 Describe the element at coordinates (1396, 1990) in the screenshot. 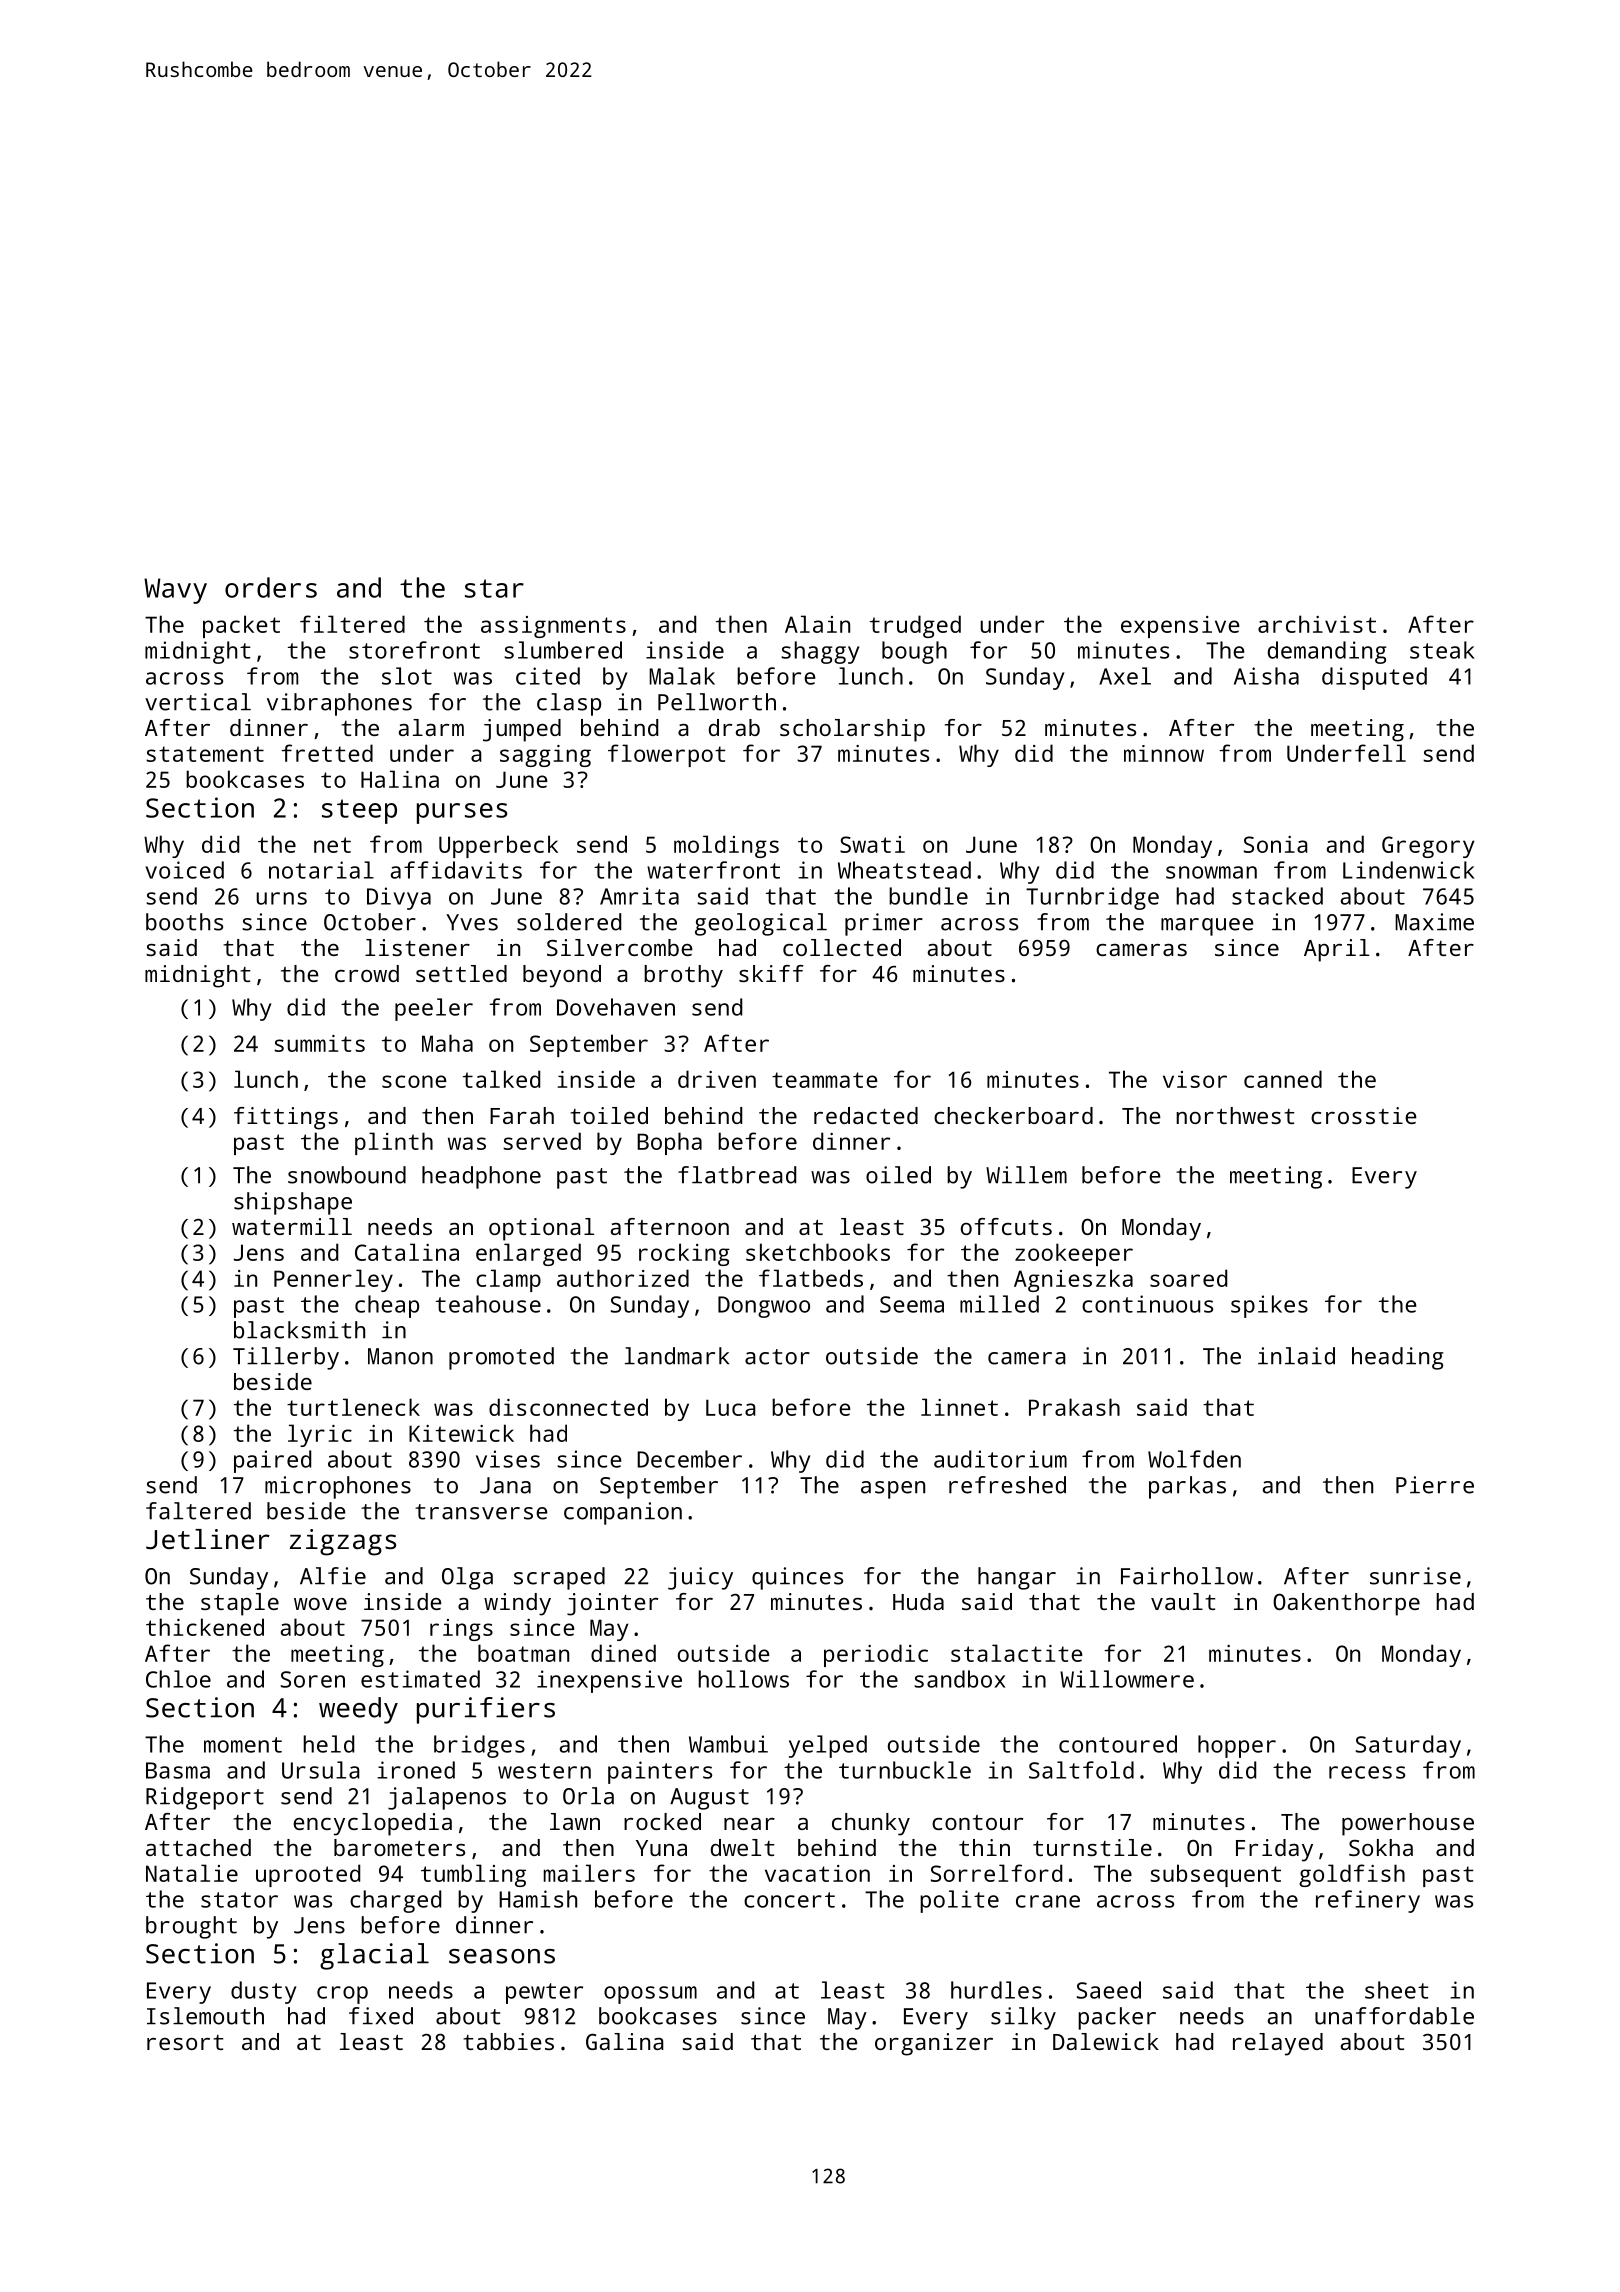

I see `sheet` at that location.
